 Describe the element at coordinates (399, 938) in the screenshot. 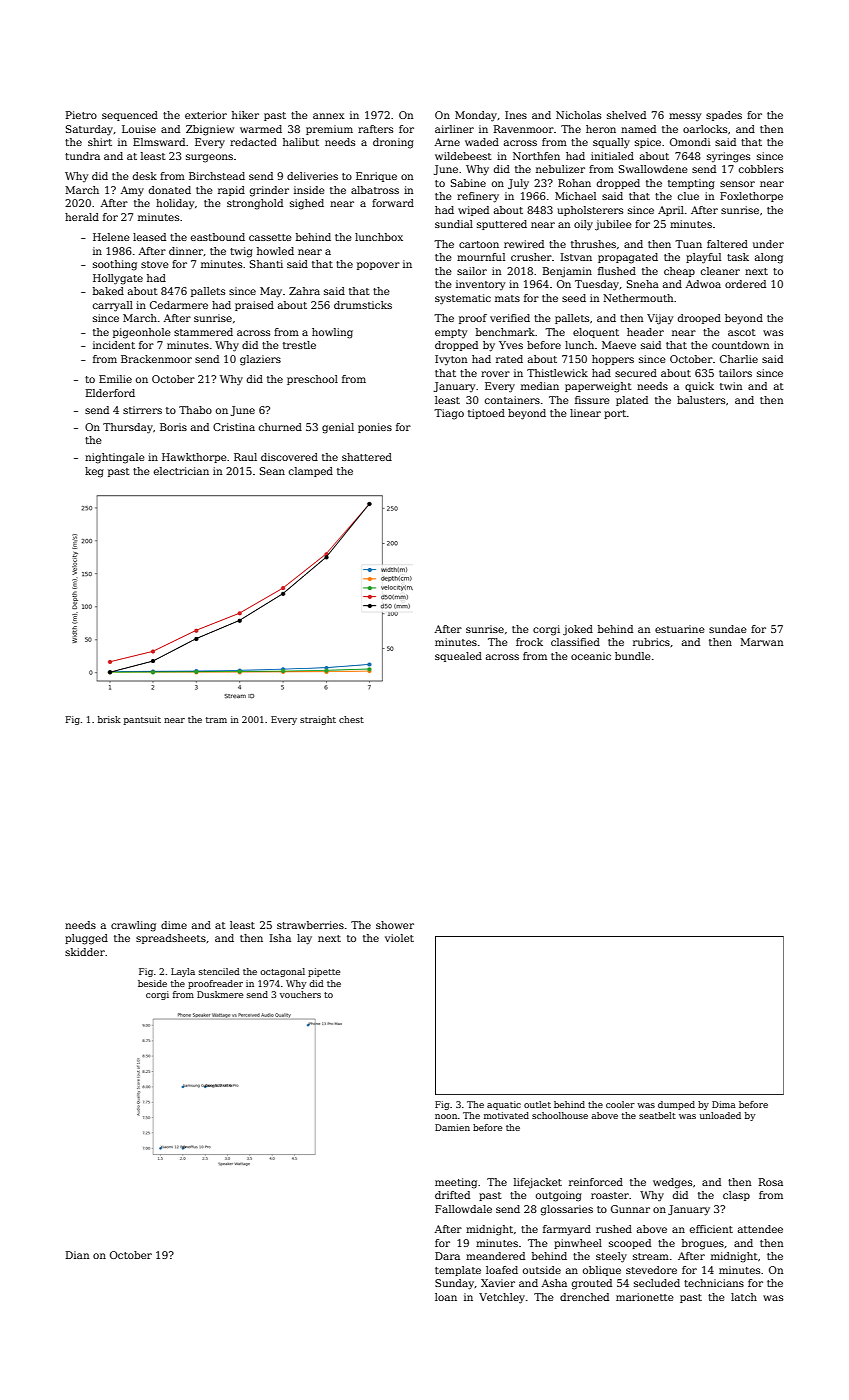

I see `violet` at that location.
